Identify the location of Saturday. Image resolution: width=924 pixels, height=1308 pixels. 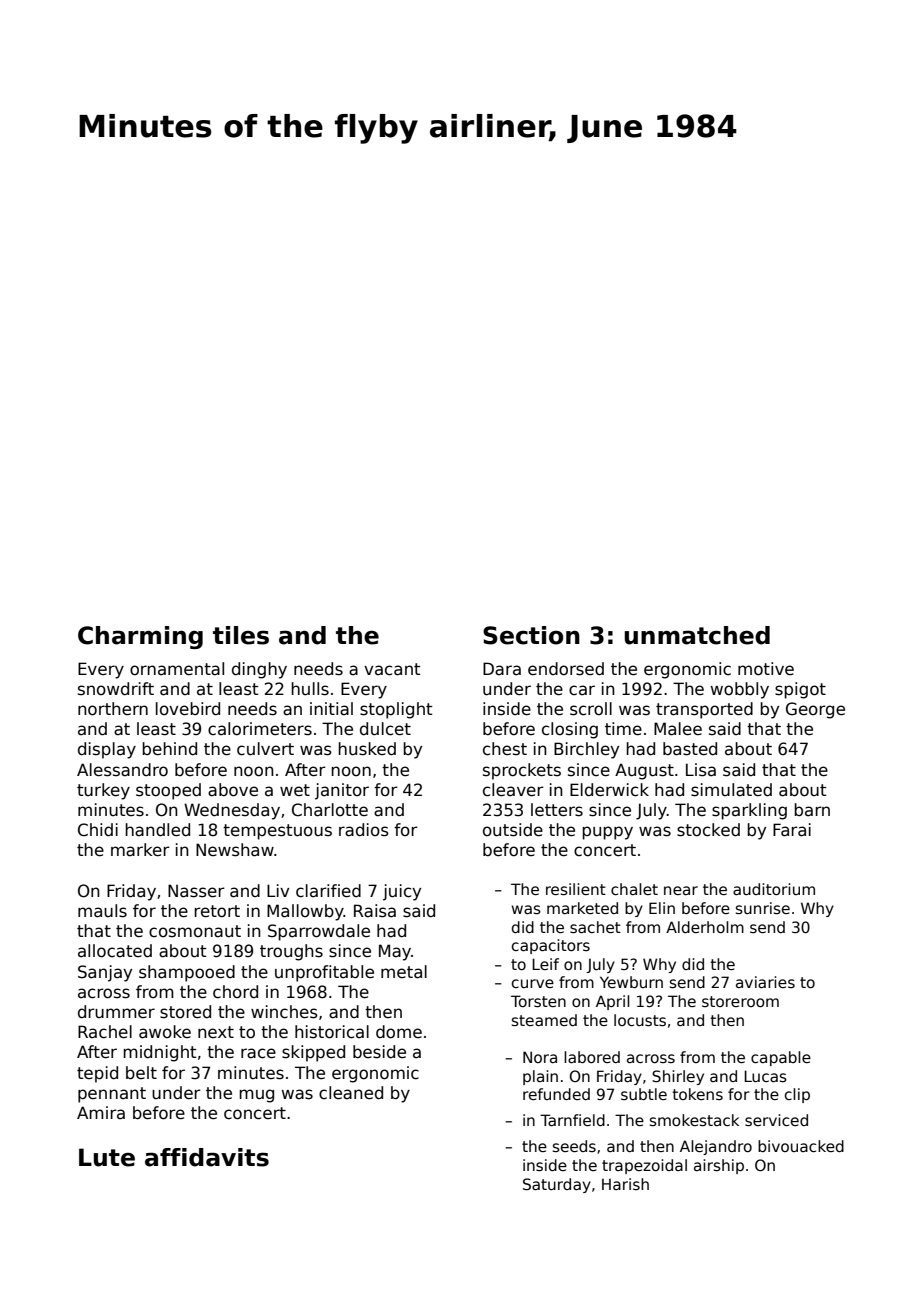
(557, 1185).
